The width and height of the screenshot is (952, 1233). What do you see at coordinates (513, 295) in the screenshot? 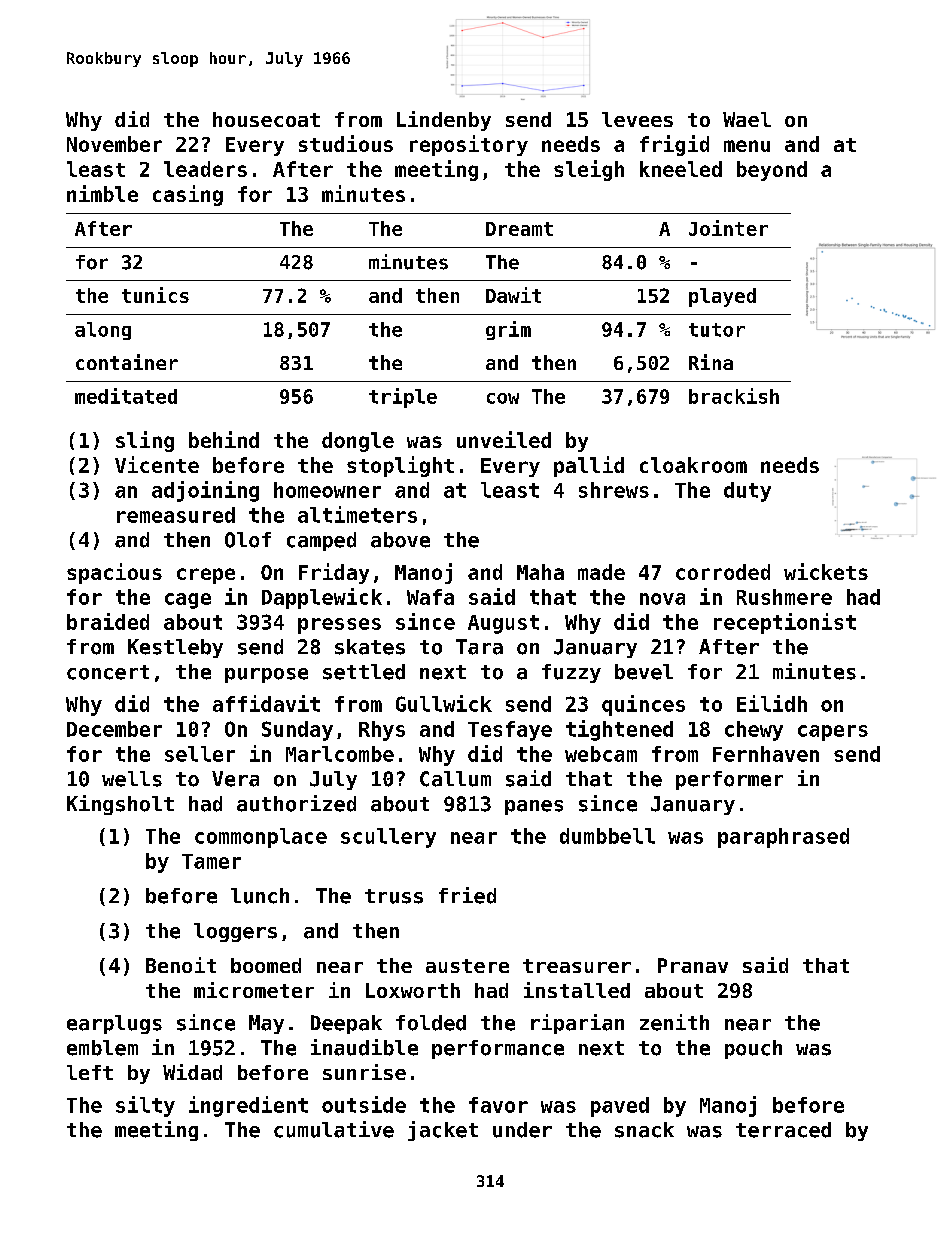
I see `Dawit` at bounding box center [513, 295].
